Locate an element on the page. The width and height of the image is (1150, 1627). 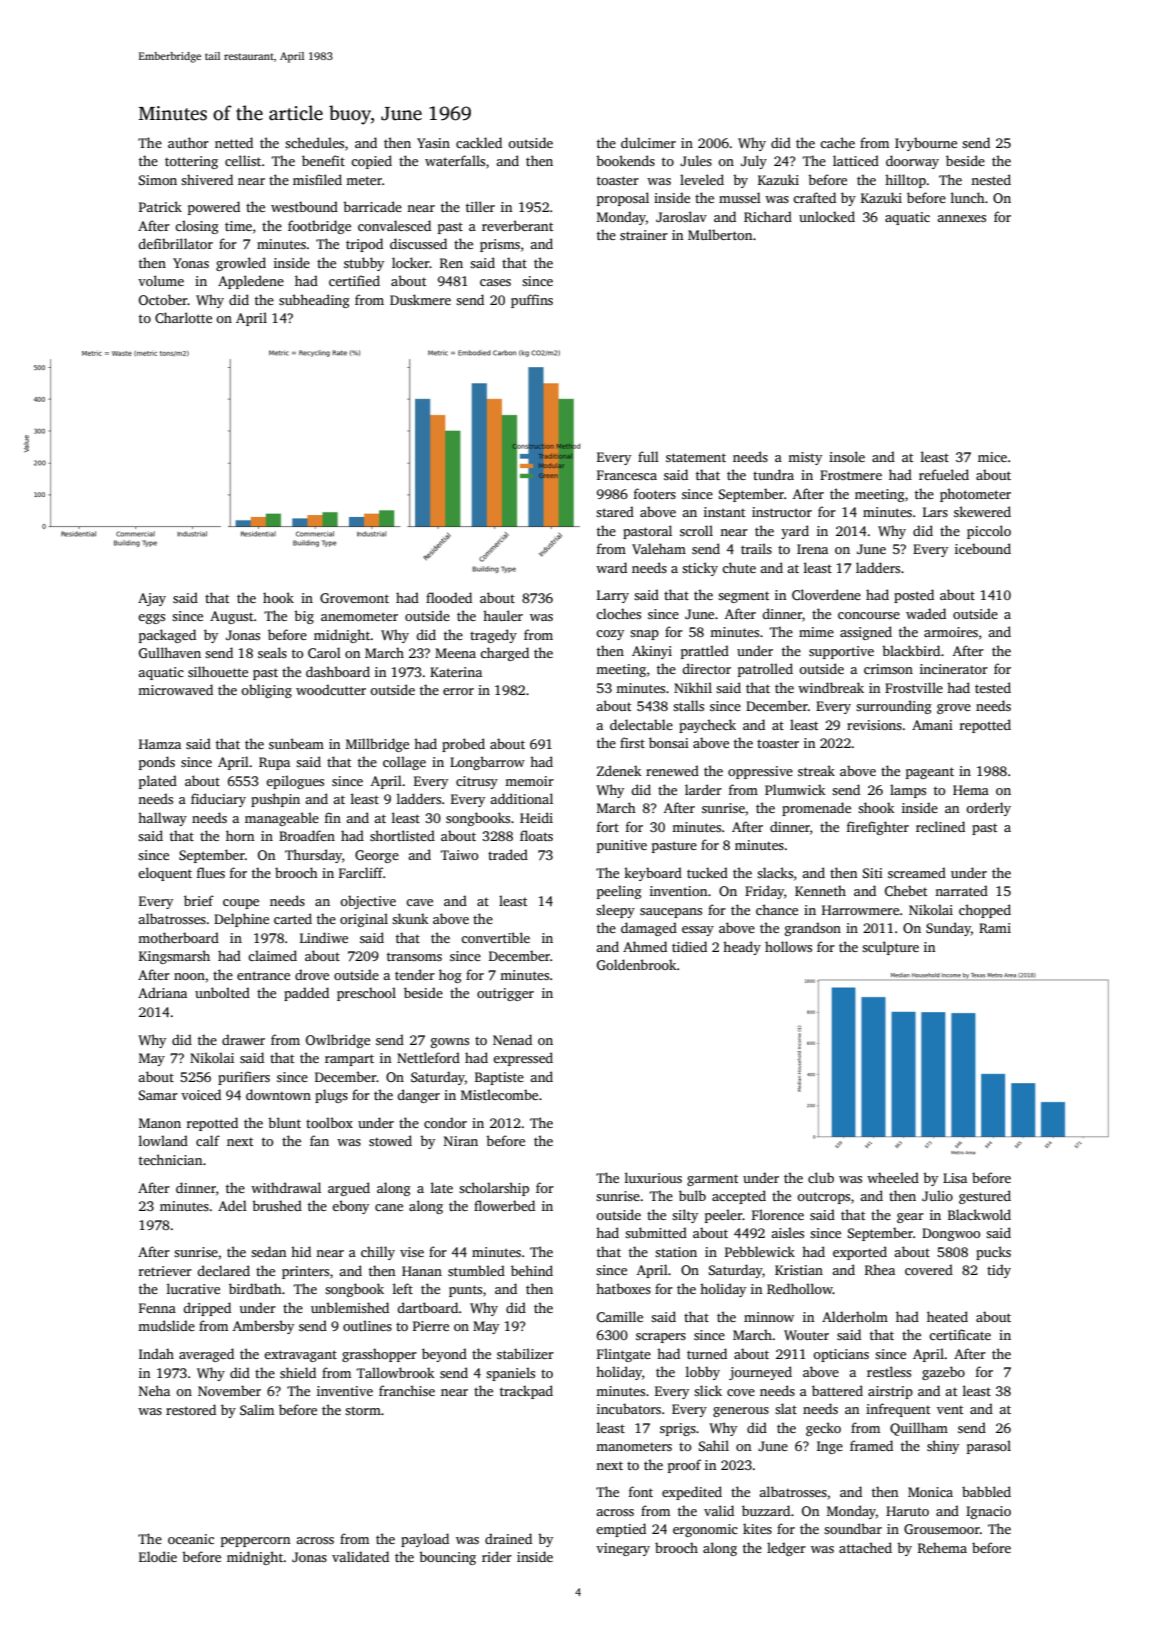
Charlotte is located at coordinates (183, 317).
